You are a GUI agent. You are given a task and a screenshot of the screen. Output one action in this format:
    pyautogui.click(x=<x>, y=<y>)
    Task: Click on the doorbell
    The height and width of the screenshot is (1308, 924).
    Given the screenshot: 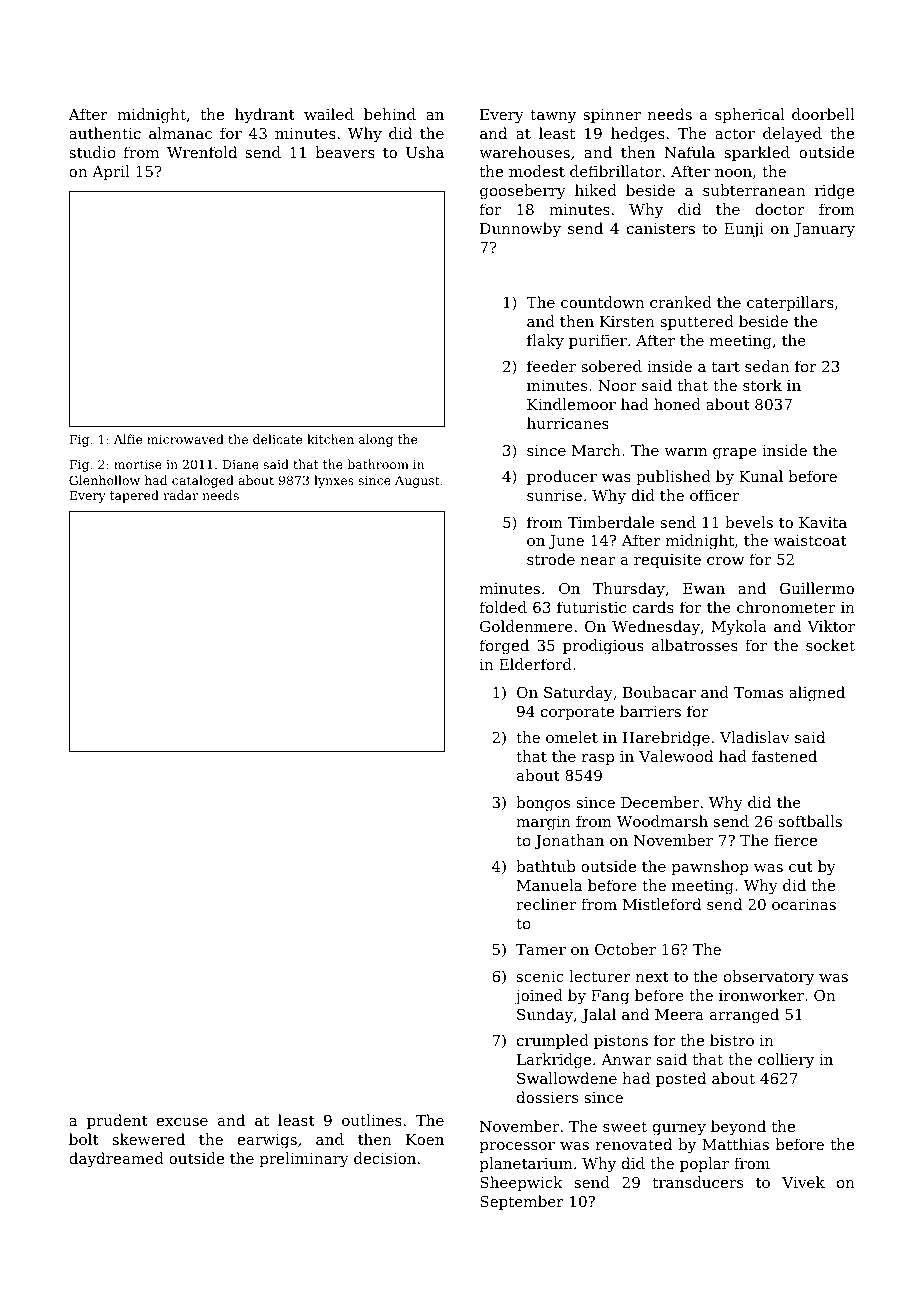 What is the action you would take?
    pyautogui.click(x=823, y=114)
